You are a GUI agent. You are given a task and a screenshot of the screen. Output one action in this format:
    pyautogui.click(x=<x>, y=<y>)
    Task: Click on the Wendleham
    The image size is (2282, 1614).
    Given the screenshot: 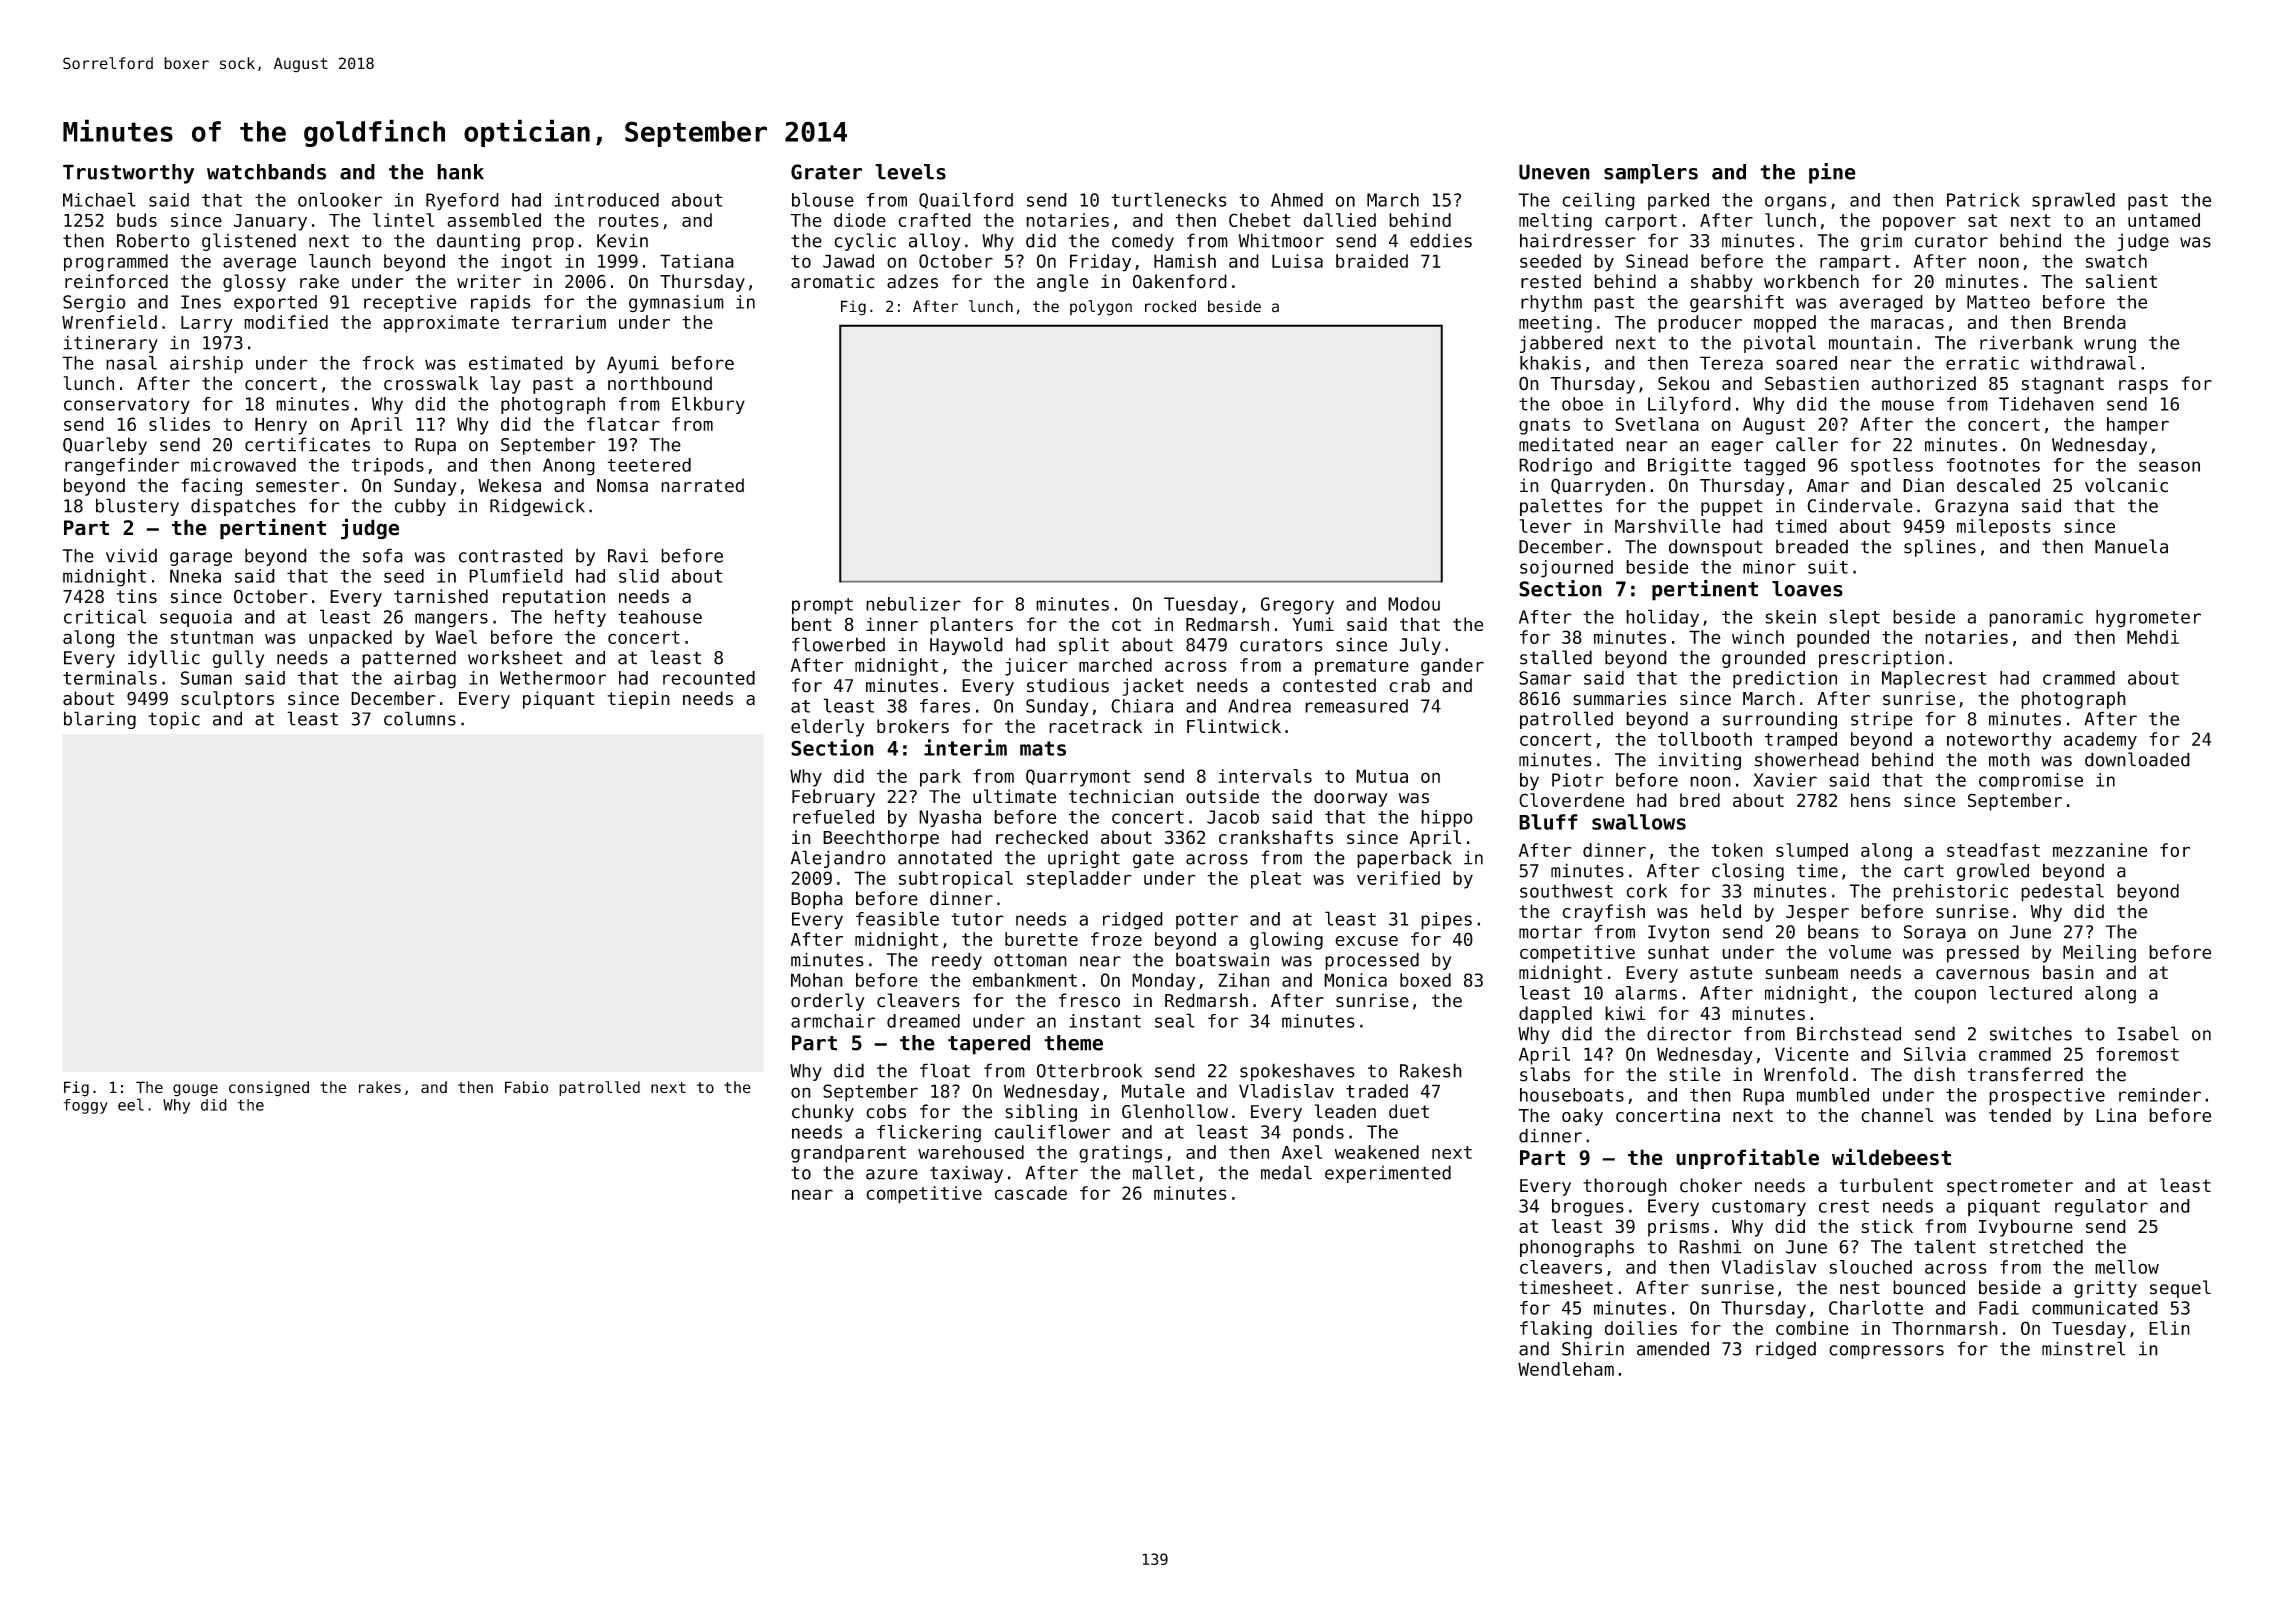 What is the action you would take?
    pyautogui.click(x=1566, y=1369)
